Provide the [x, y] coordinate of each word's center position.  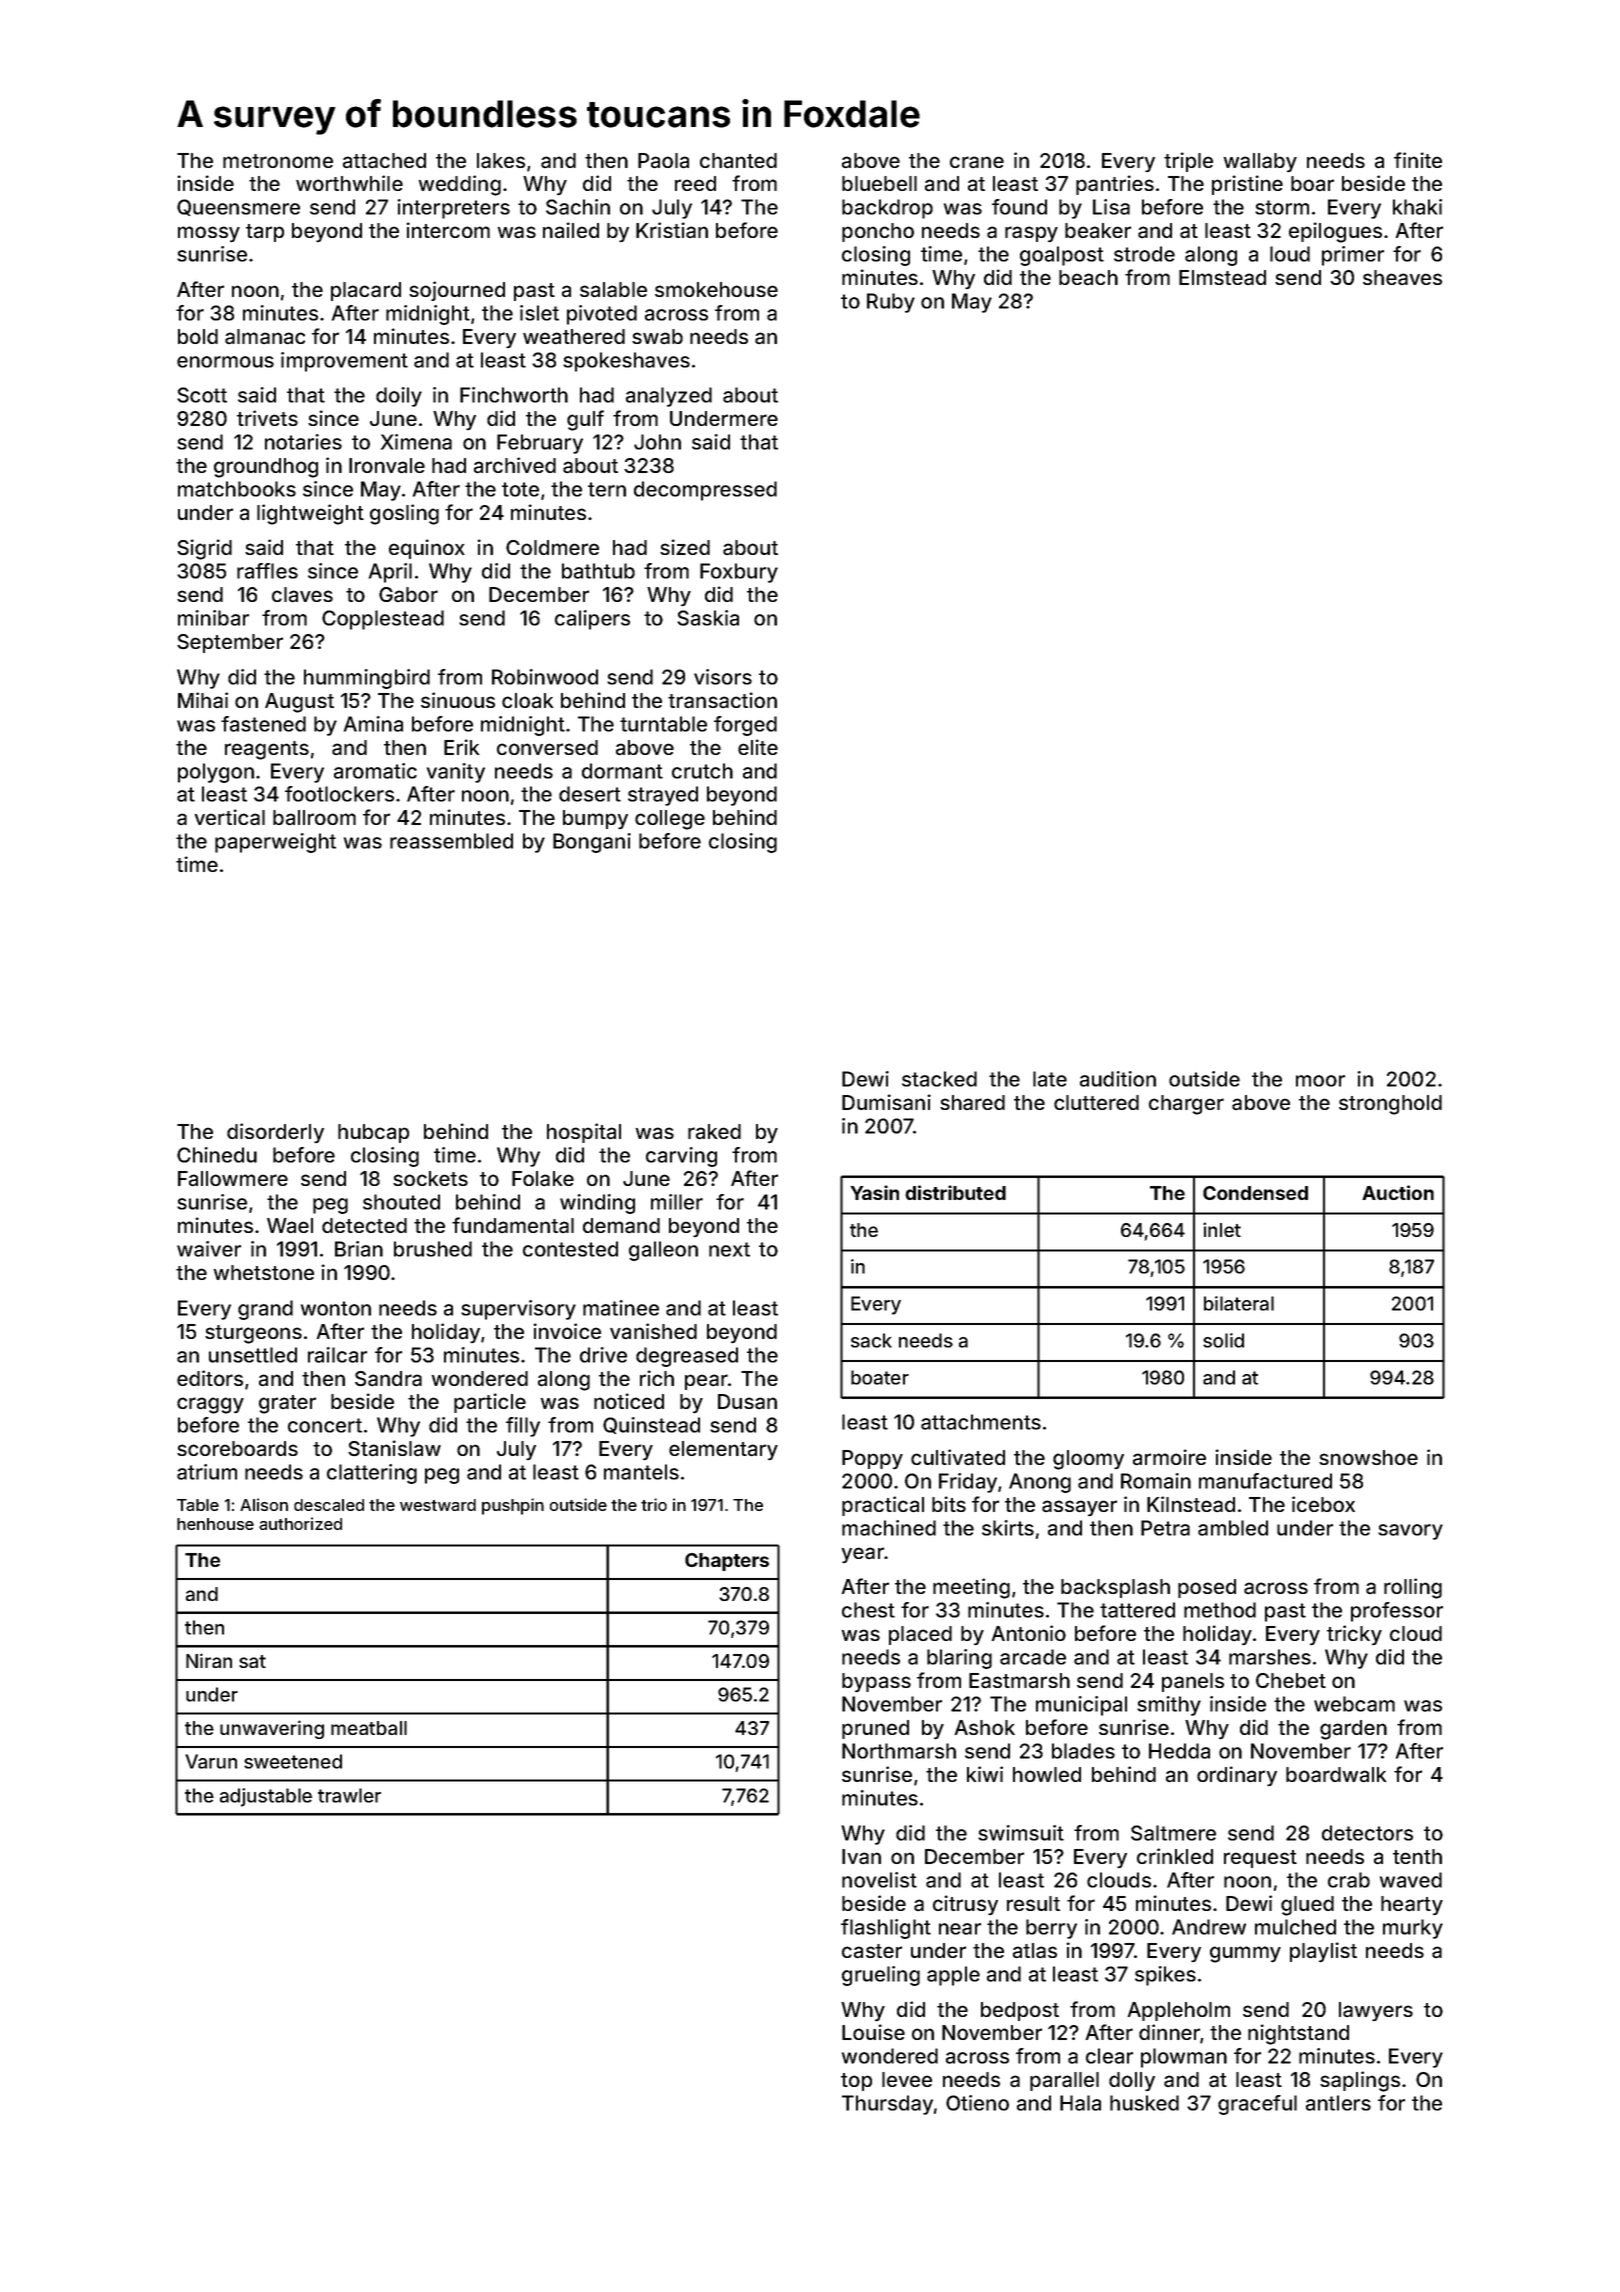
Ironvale [387, 465]
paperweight [275, 843]
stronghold [1390, 1105]
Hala [1080, 2103]
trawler [349, 1795]
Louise [873, 2032]
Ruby [891, 303]
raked [714, 1131]
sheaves [1402, 277]
